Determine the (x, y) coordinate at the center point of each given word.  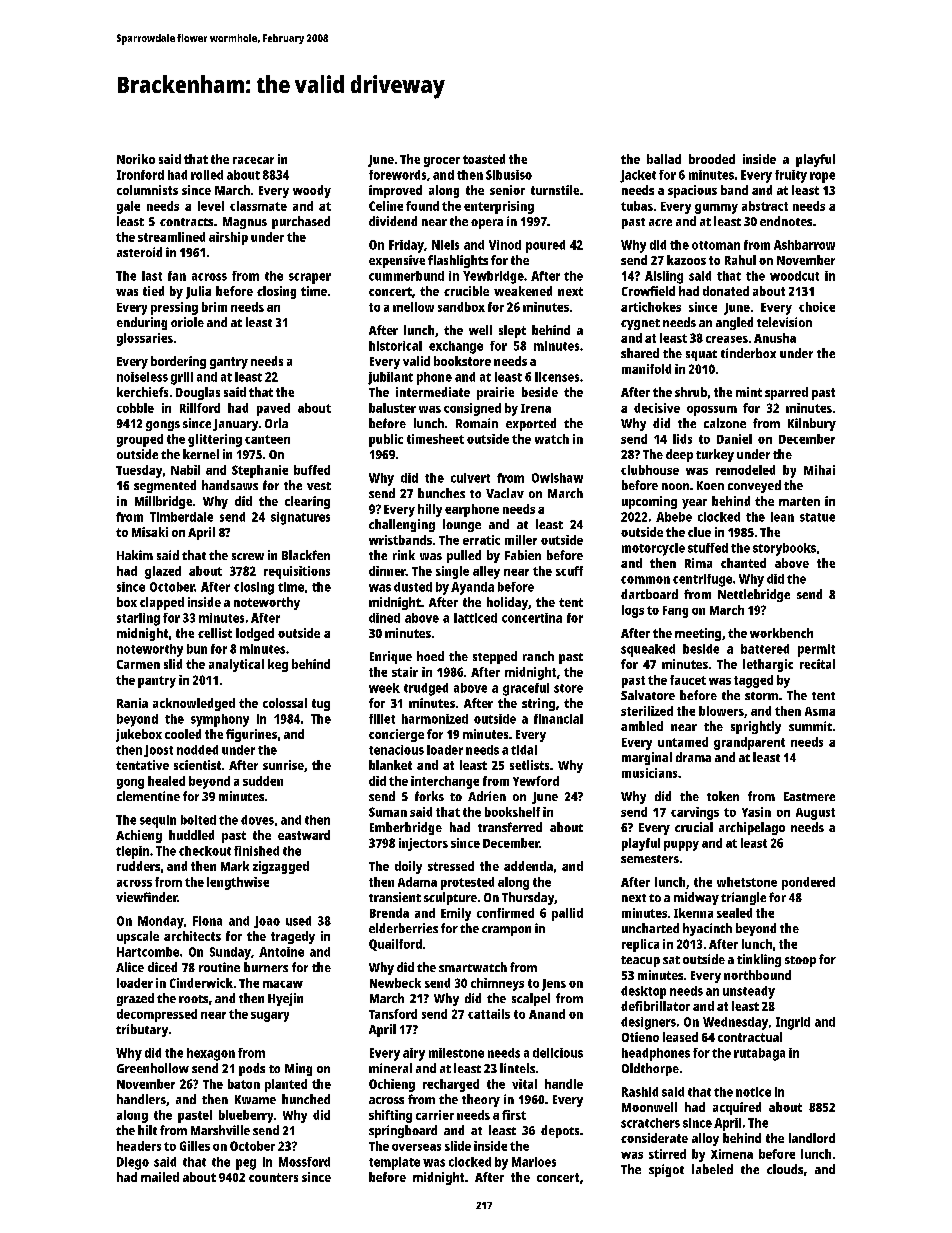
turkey (715, 455)
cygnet (640, 324)
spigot (666, 1170)
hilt (147, 1130)
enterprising (499, 207)
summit (810, 726)
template (394, 1163)
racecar (253, 160)
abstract (765, 206)
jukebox (139, 735)
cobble (135, 408)
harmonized (435, 719)
